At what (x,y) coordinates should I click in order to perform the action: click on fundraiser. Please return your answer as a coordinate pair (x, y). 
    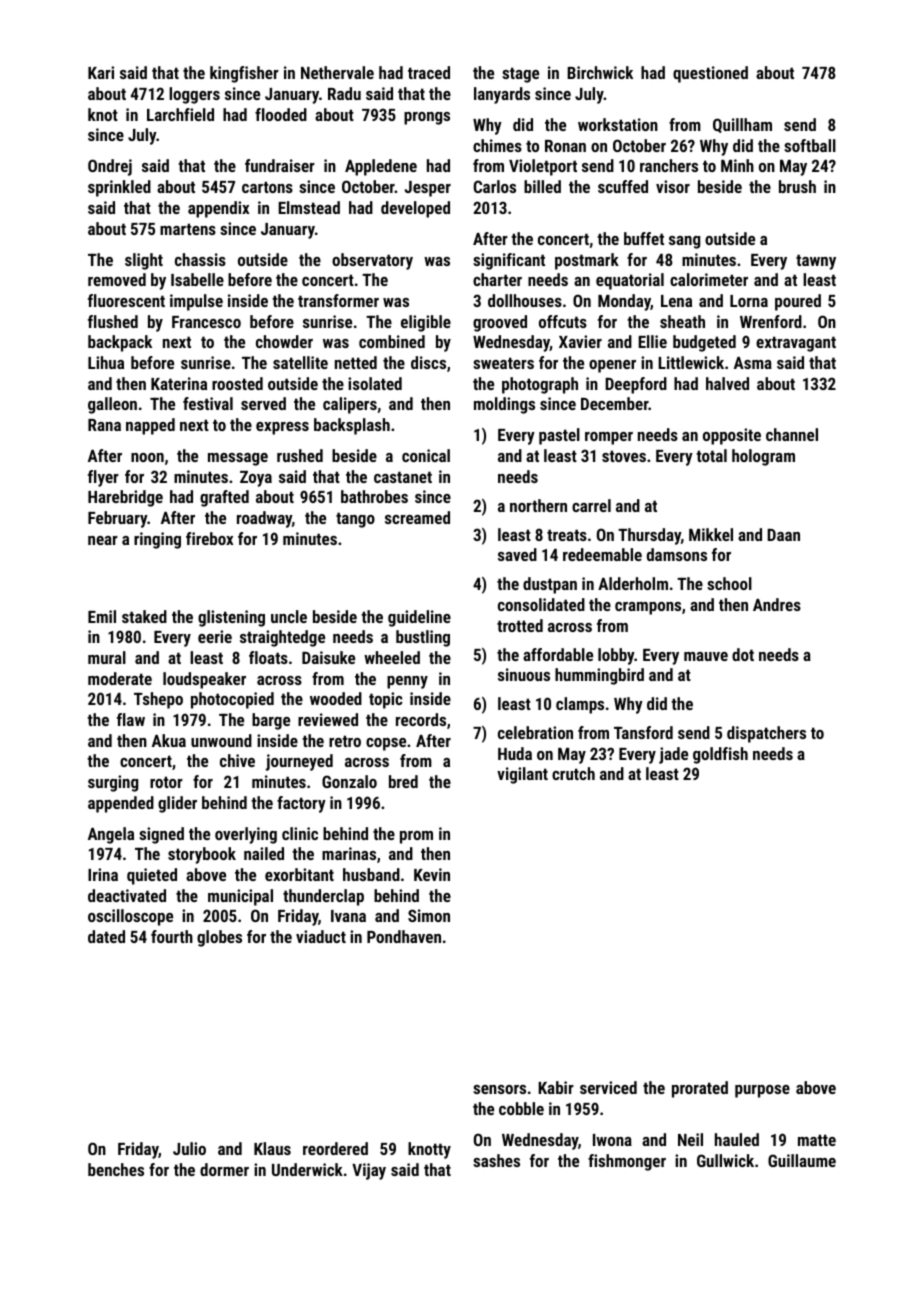
    Looking at the image, I should click on (280, 165).
